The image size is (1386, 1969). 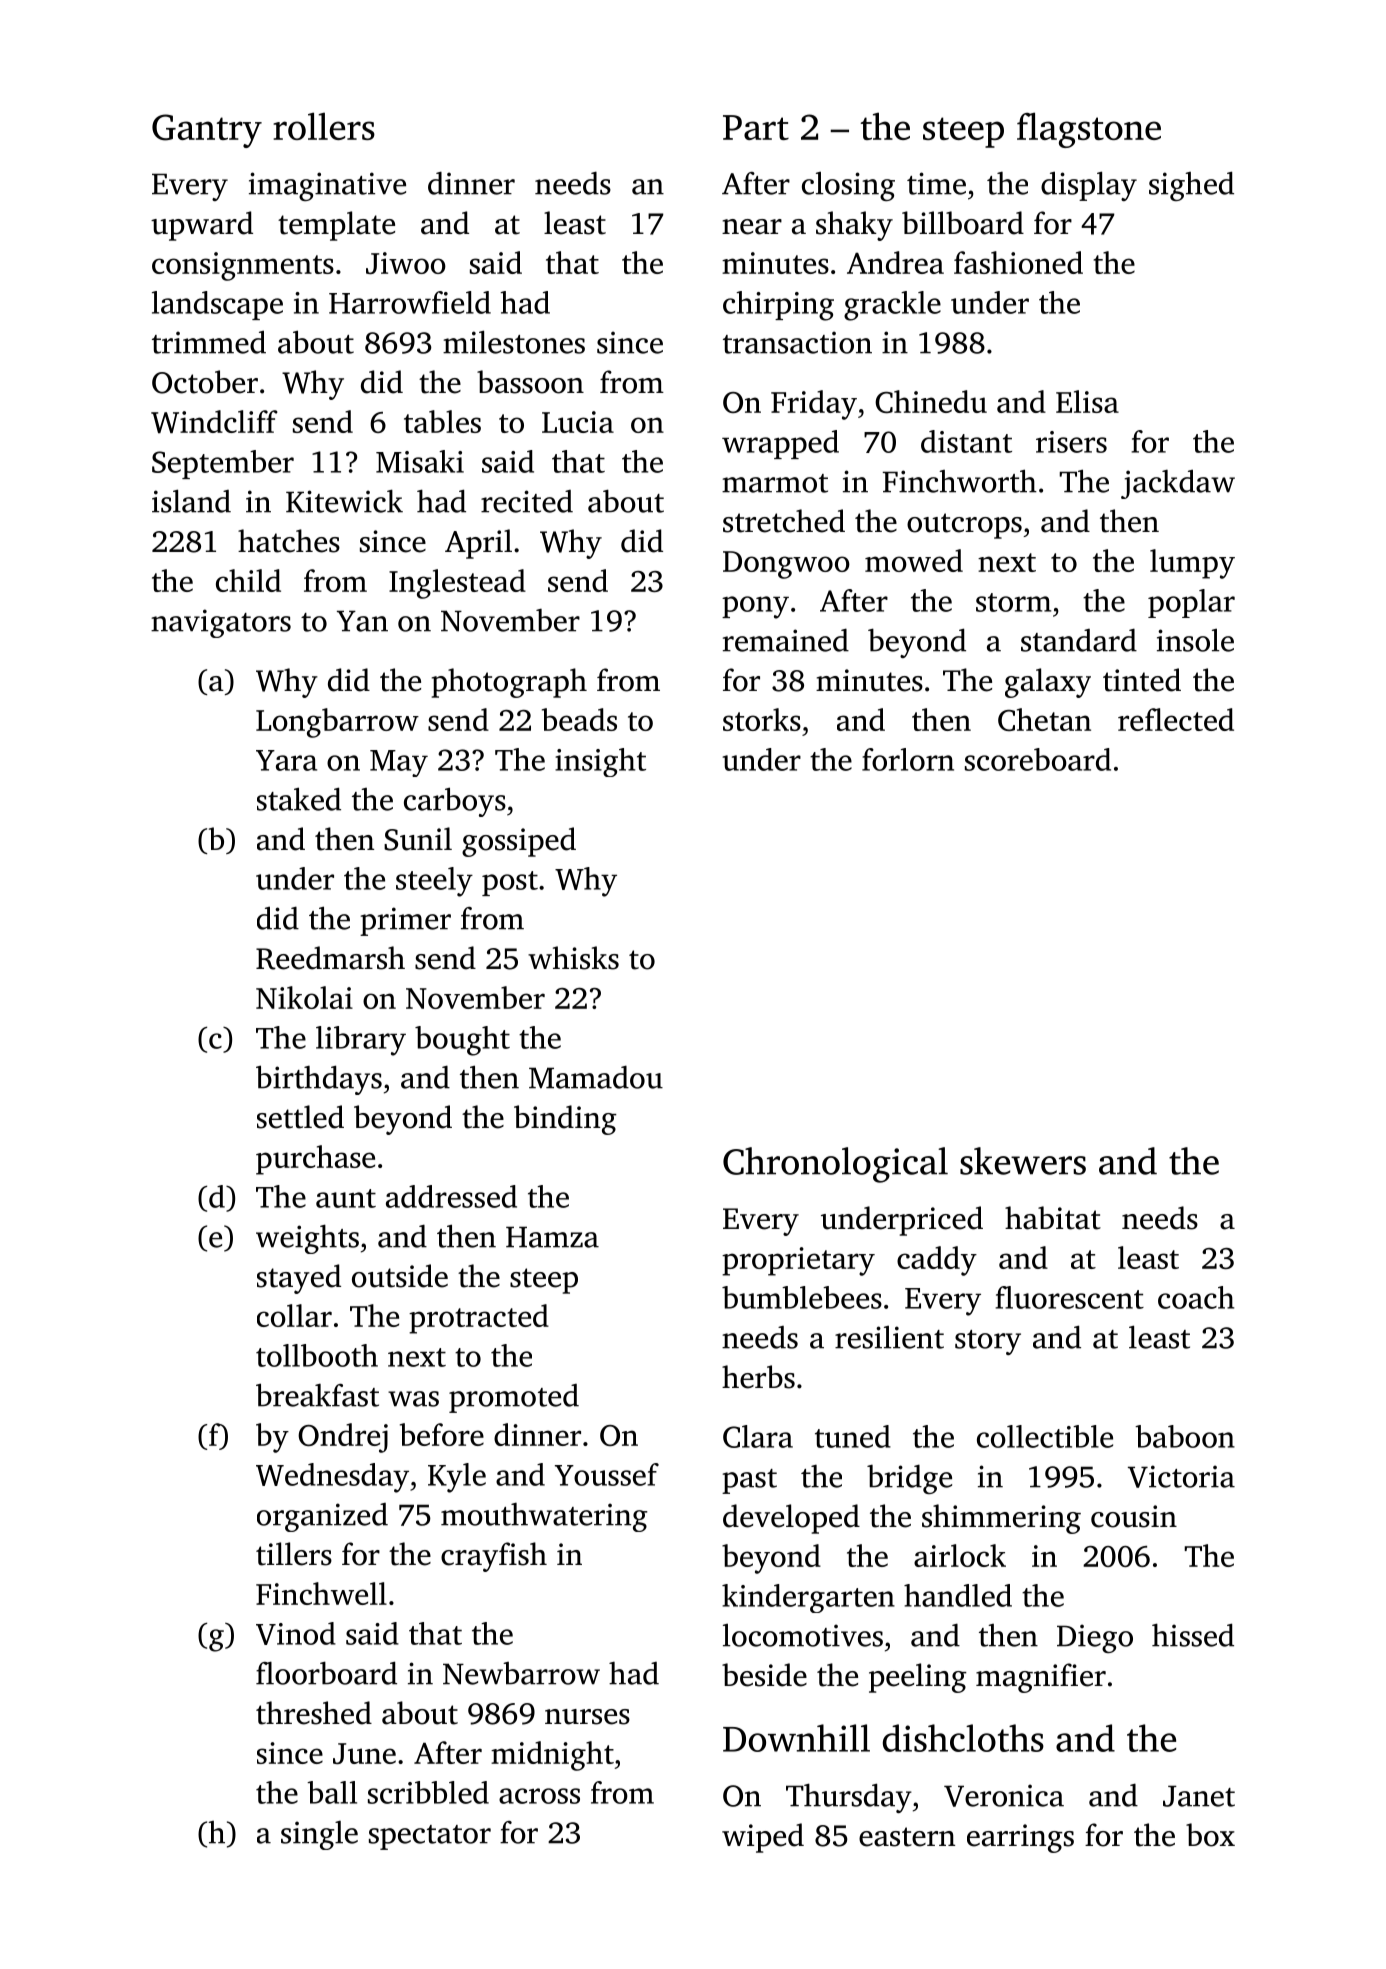 What do you see at coordinates (778, 306) in the image?
I see `chirping` at bounding box center [778, 306].
